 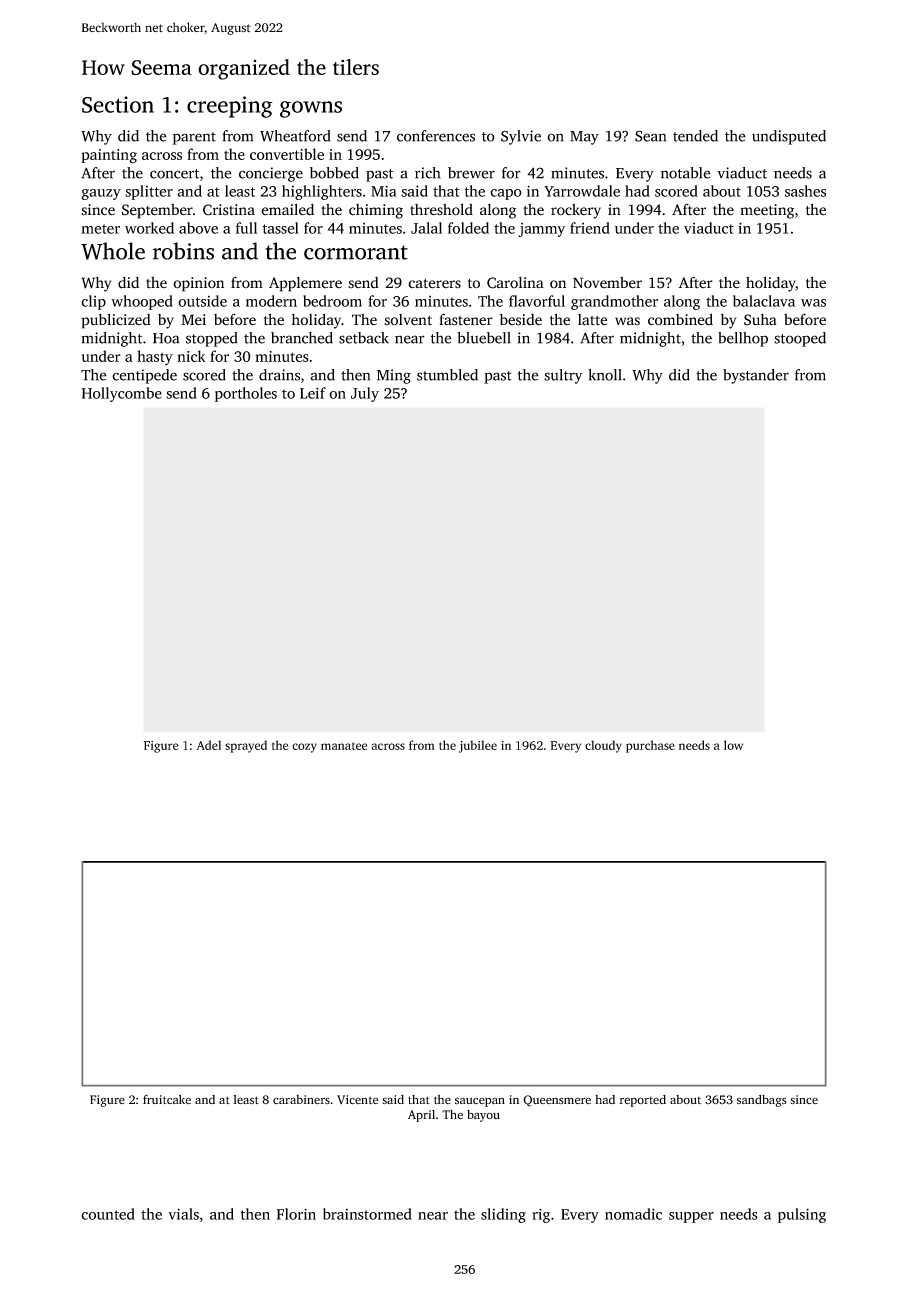 I want to click on rig, so click(x=541, y=1215).
